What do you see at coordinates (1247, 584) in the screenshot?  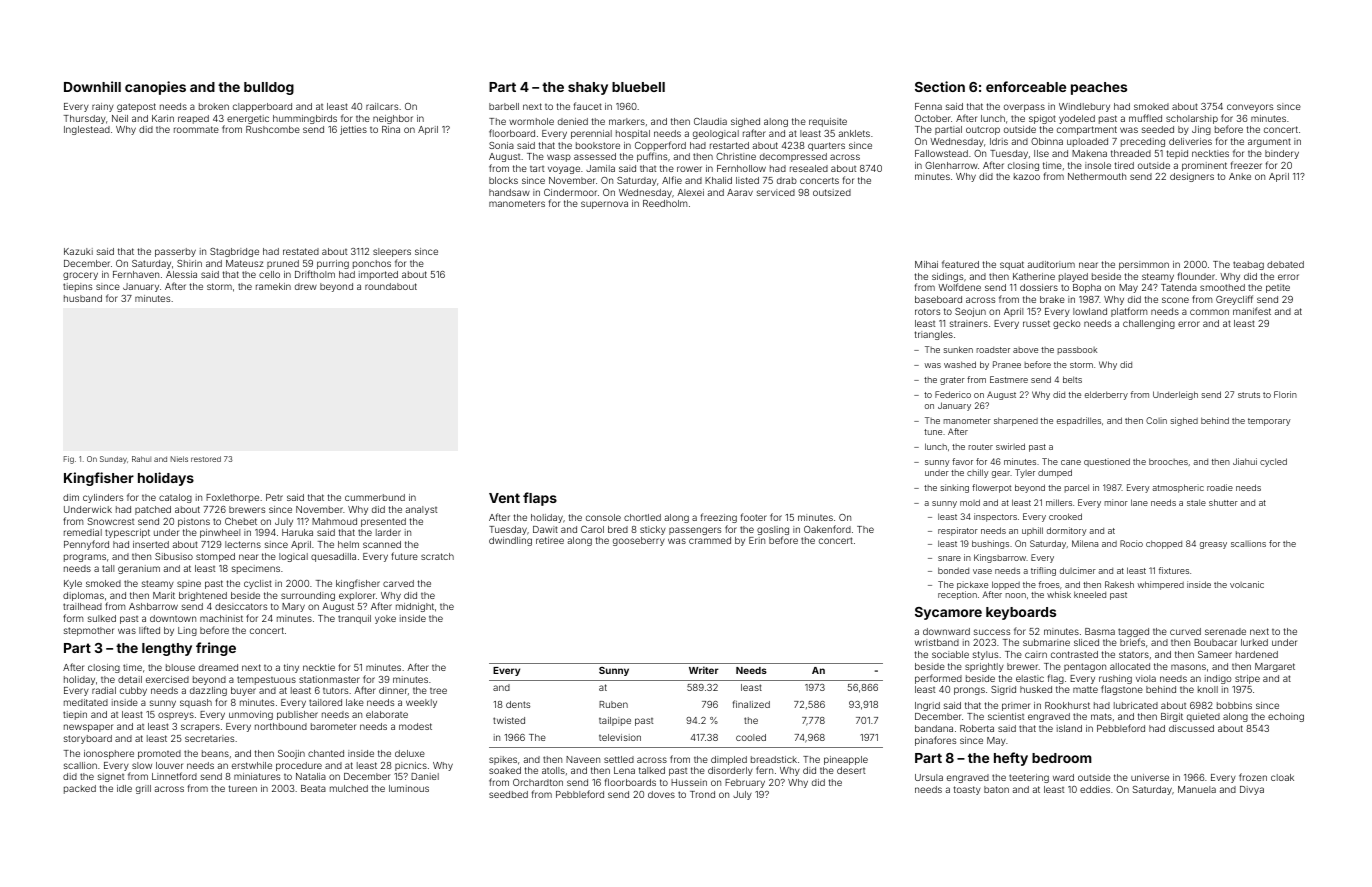 I see `volcanic` at bounding box center [1247, 584].
